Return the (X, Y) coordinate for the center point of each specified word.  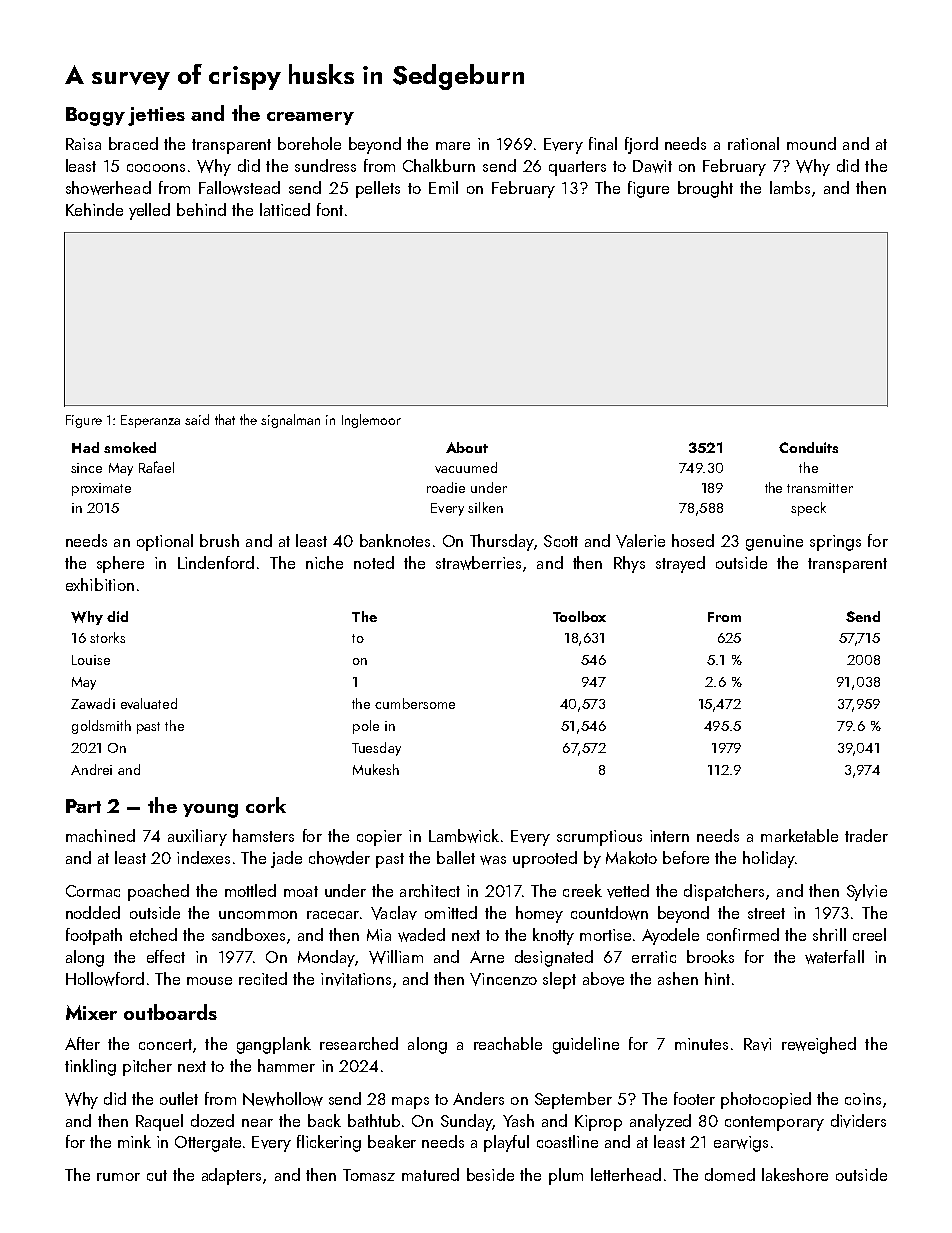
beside (490, 1174)
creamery (310, 118)
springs (835, 543)
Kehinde (94, 209)
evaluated (149, 703)
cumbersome (415, 703)
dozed (212, 1120)
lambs (790, 187)
